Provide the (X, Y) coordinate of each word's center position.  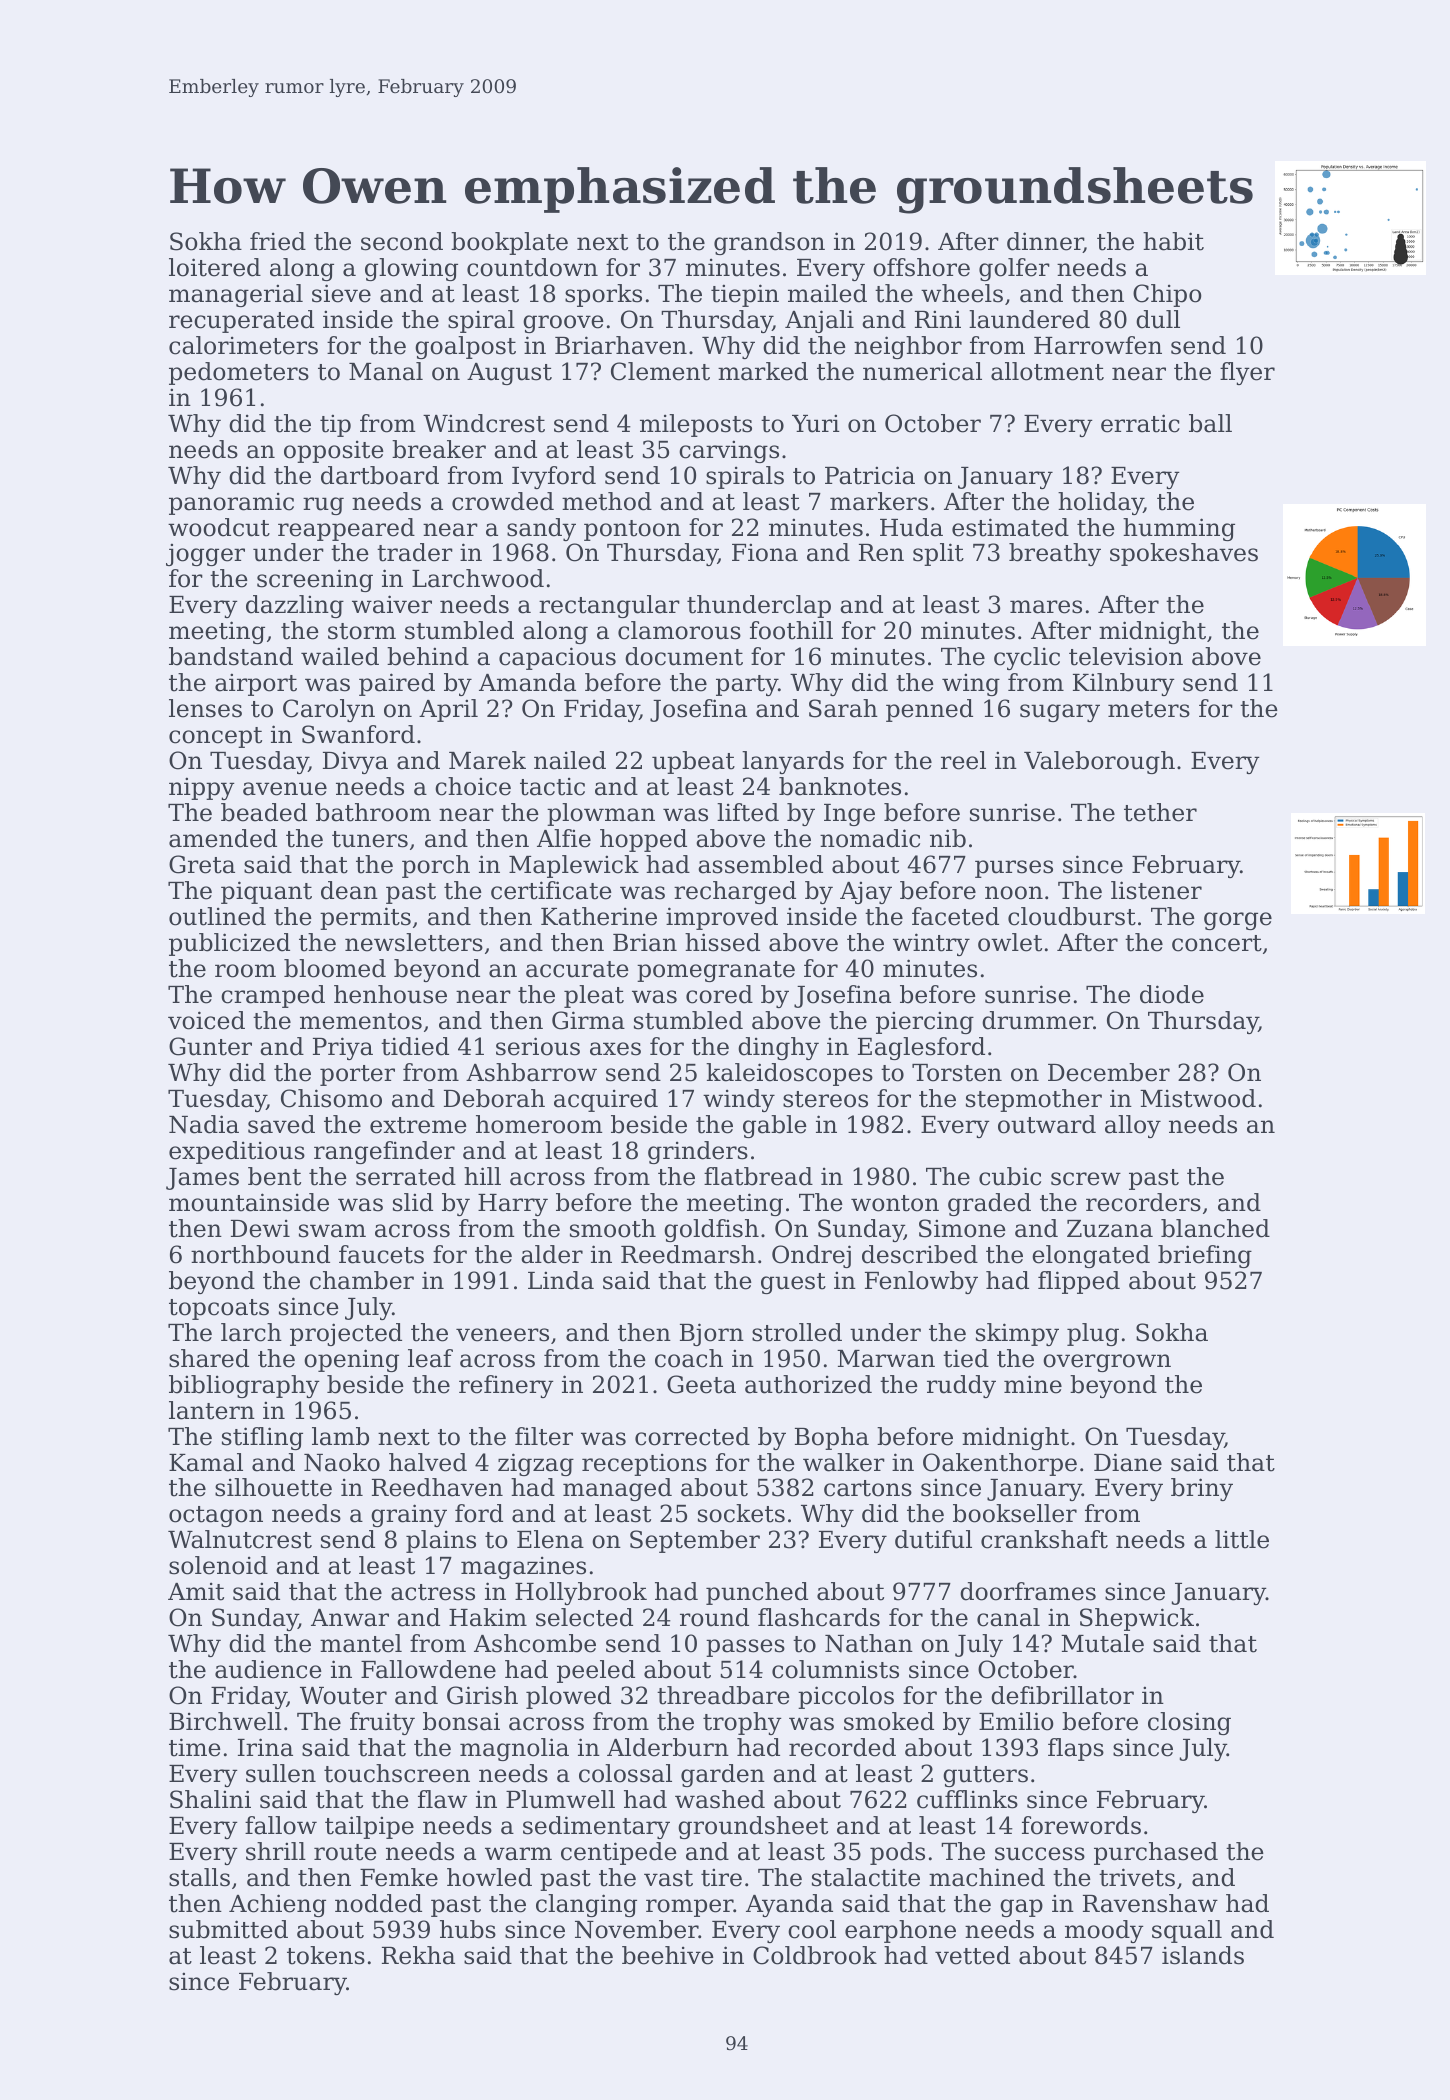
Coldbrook (815, 1955)
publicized (229, 944)
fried (278, 241)
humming (1179, 529)
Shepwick (1137, 1619)
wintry (931, 944)
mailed (827, 293)
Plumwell (560, 1799)
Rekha (418, 1955)
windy (739, 1100)
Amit (196, 1591)
